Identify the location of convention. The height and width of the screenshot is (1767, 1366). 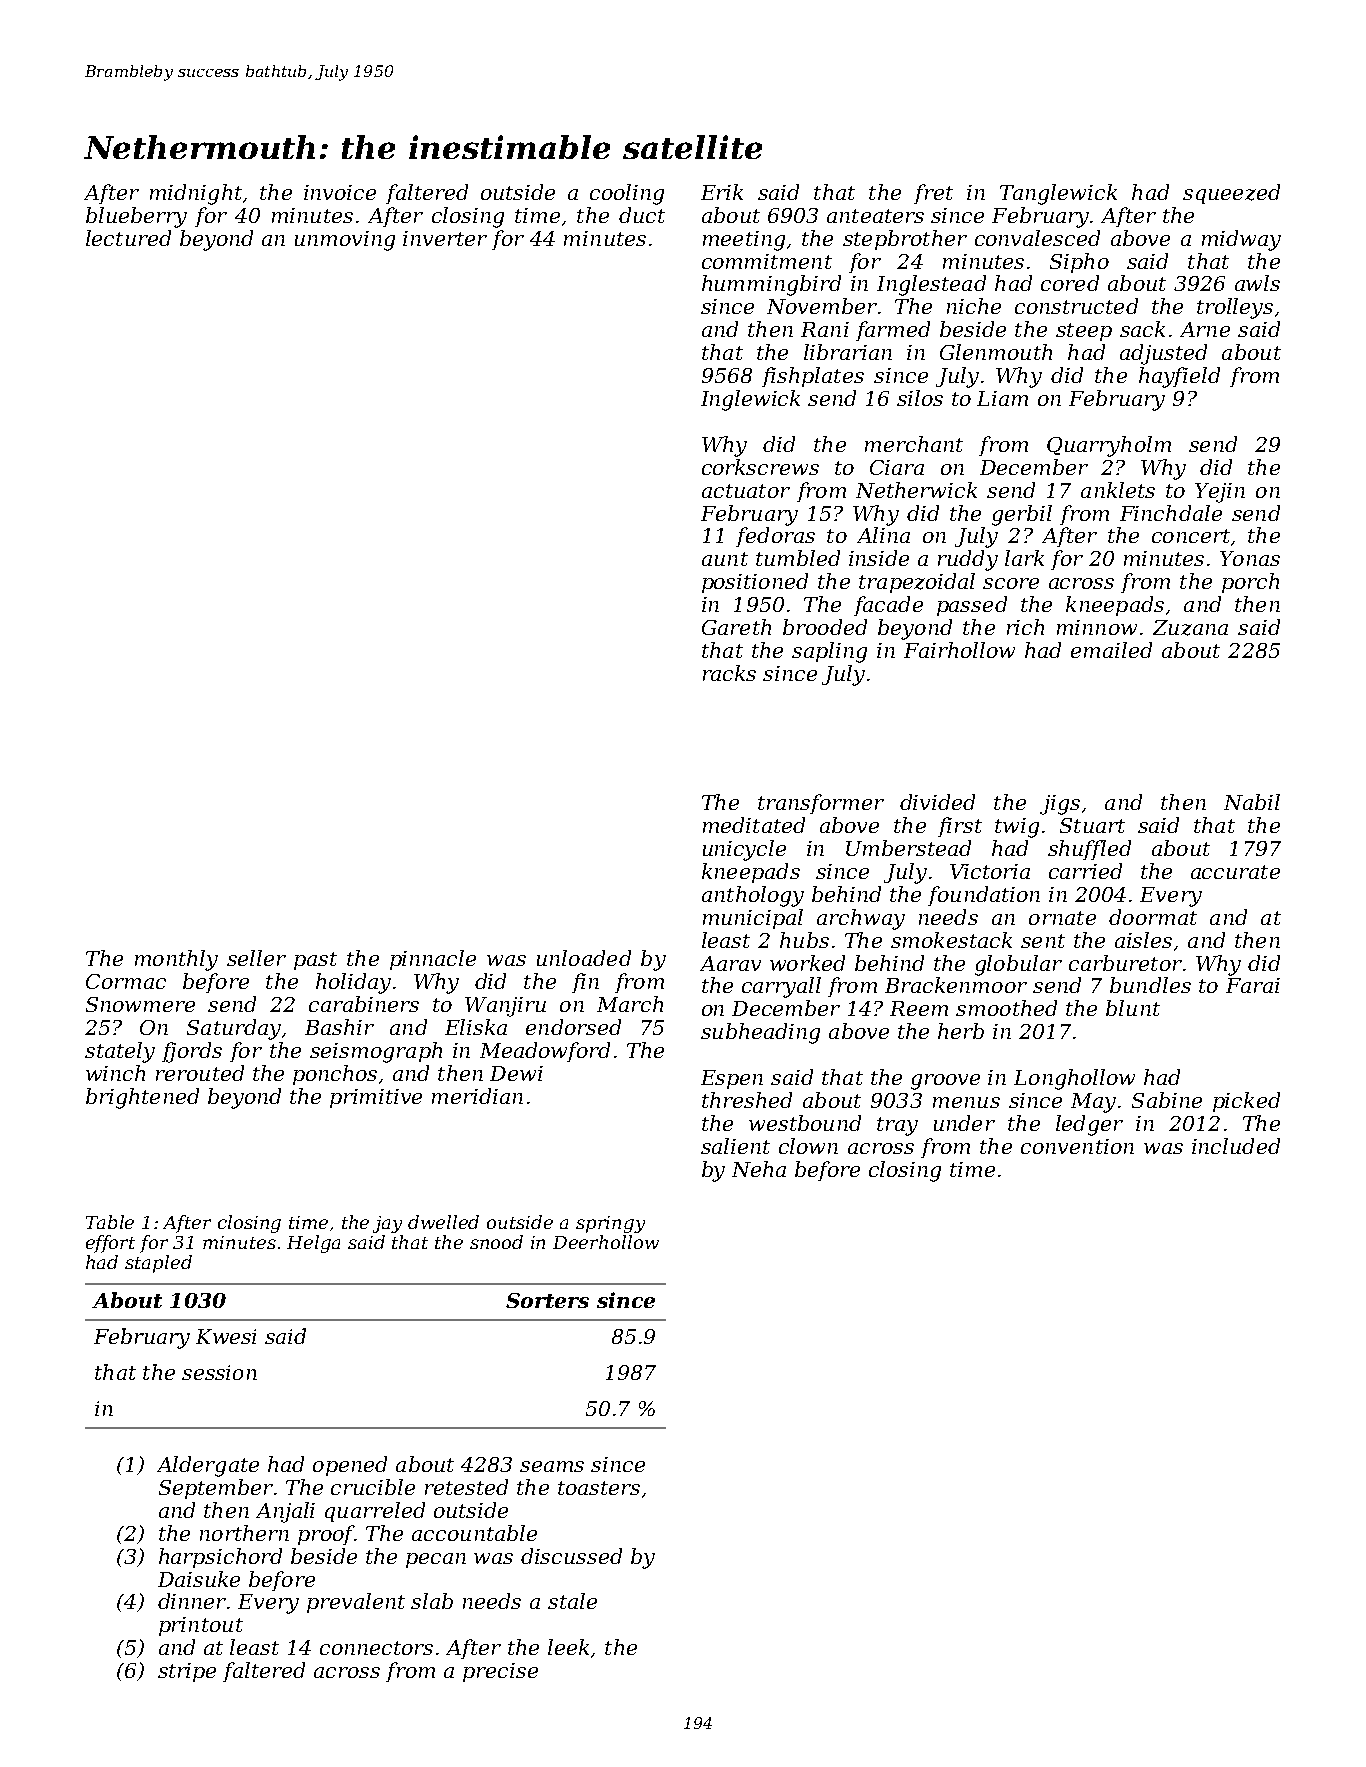
(1077, 1146).
